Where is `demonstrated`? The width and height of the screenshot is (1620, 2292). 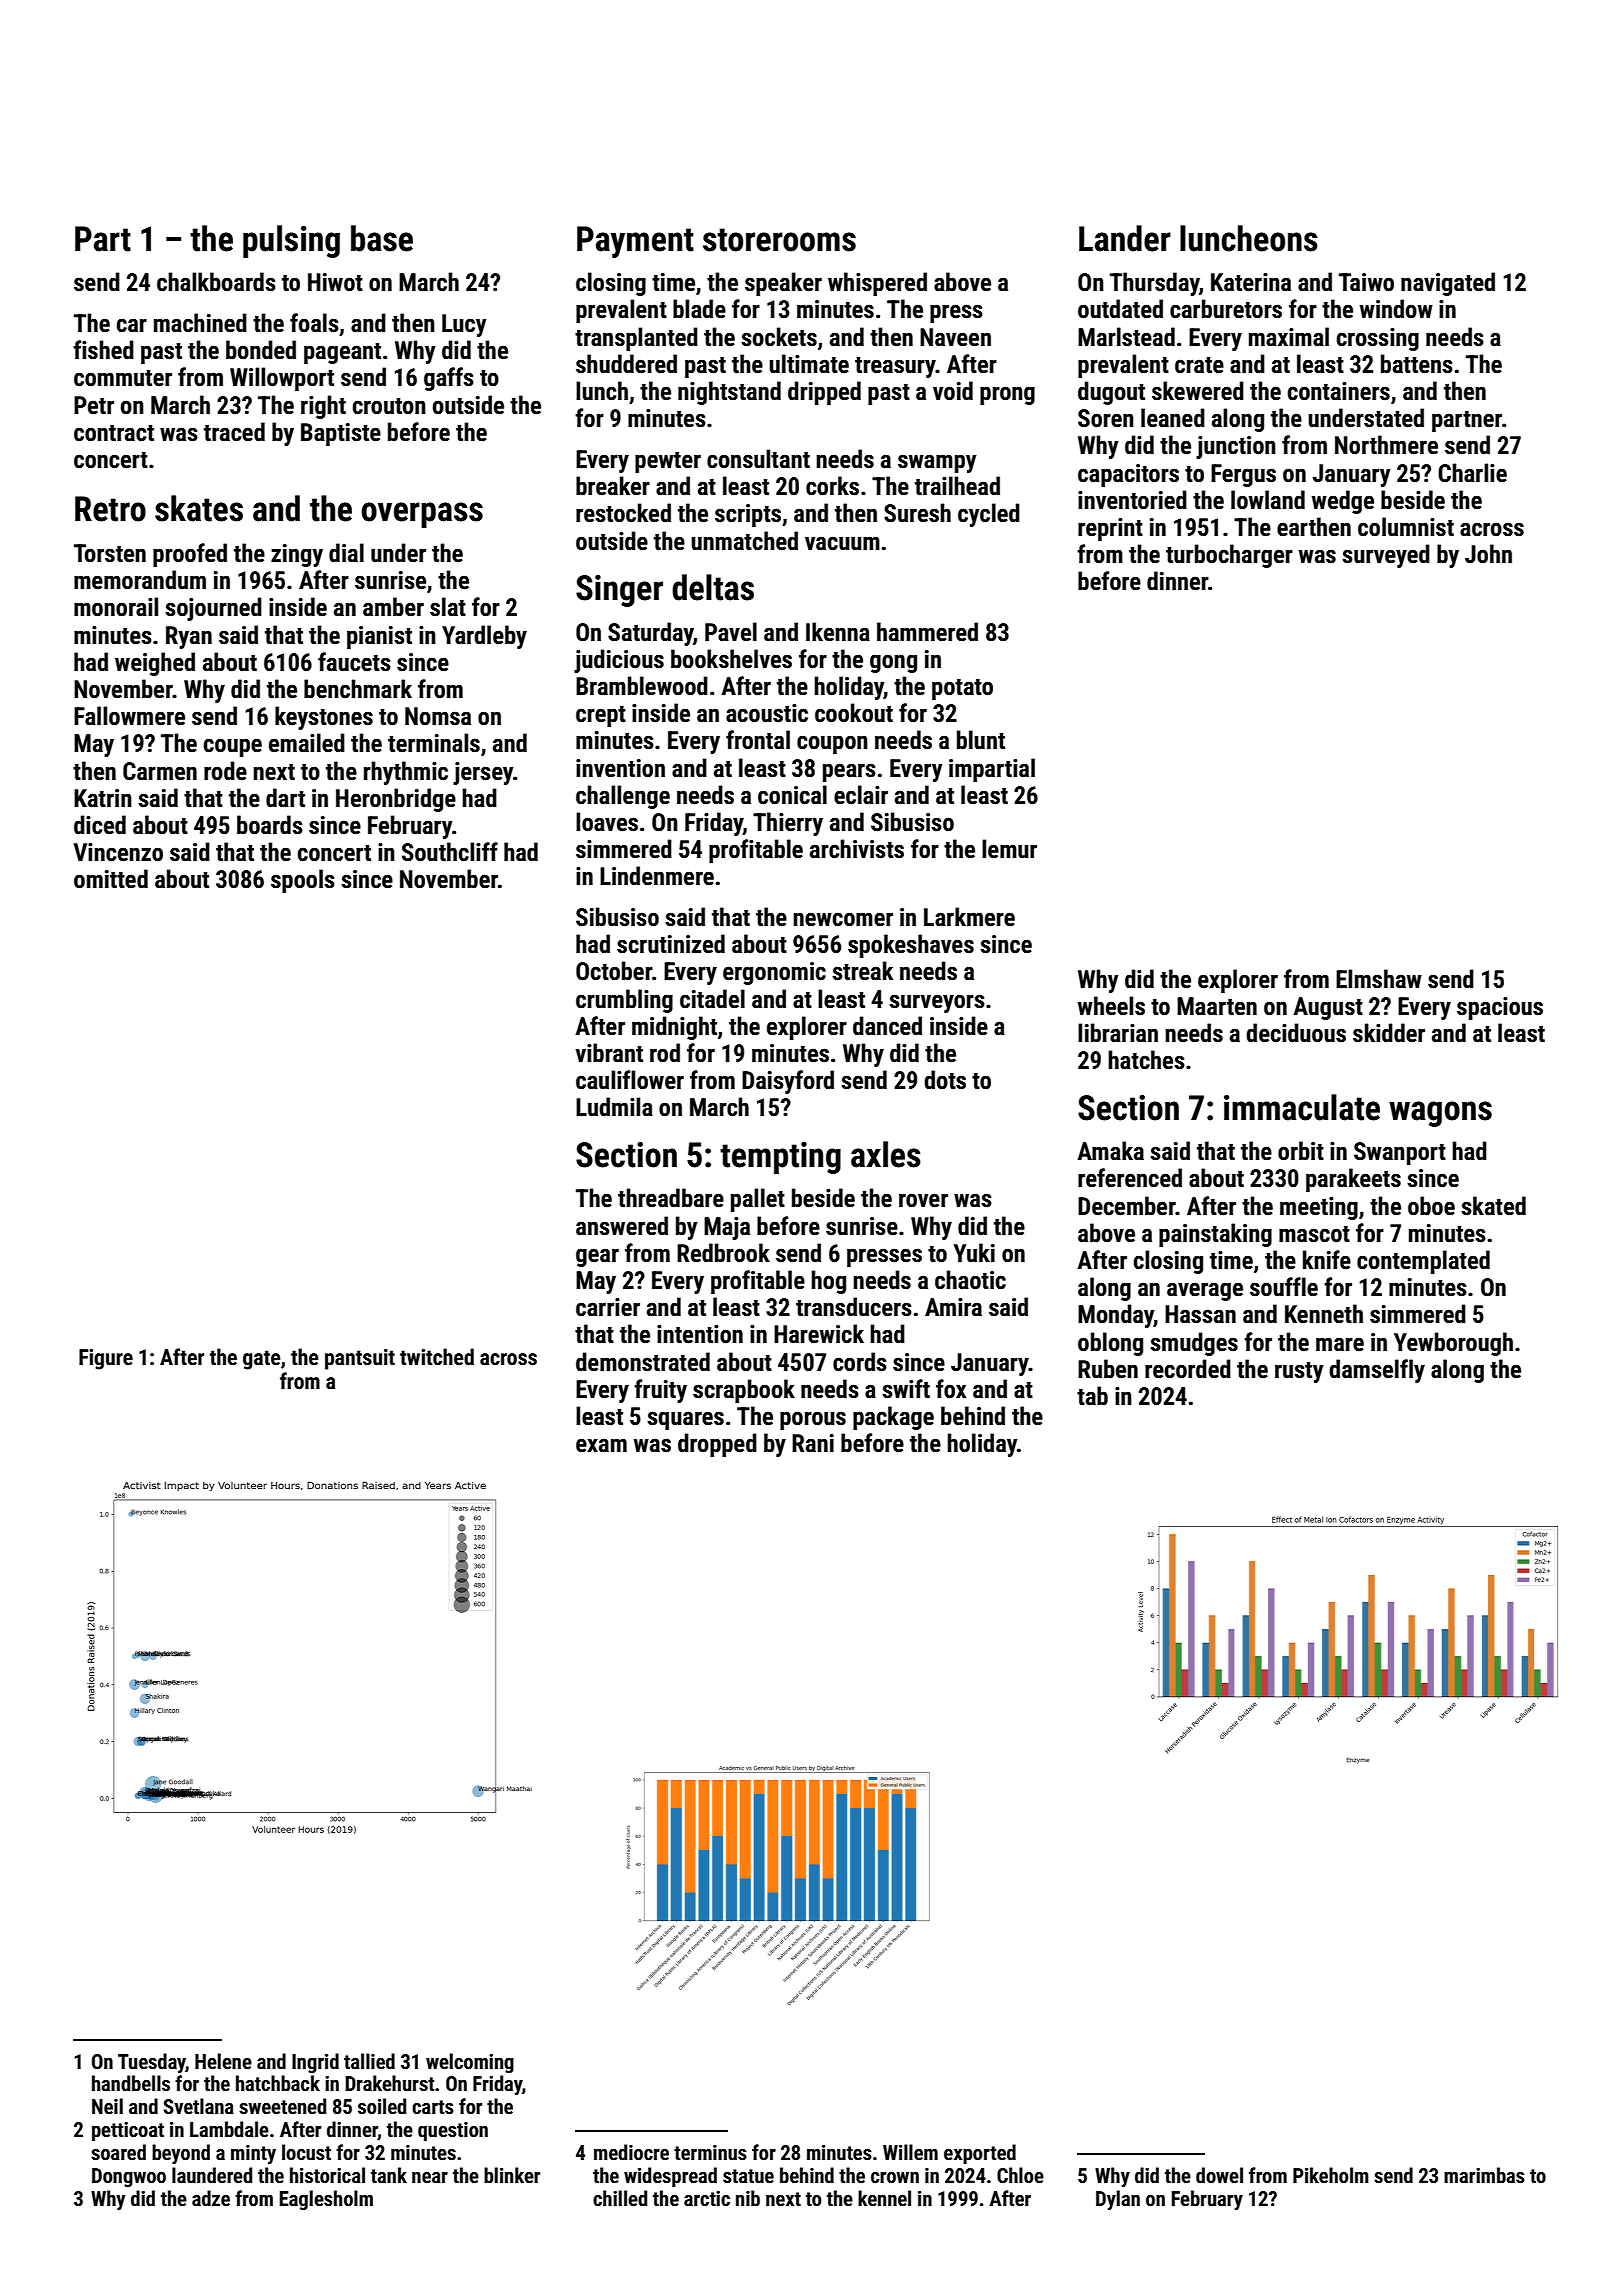
demonstrated is located at coordinates (643, 1362).
